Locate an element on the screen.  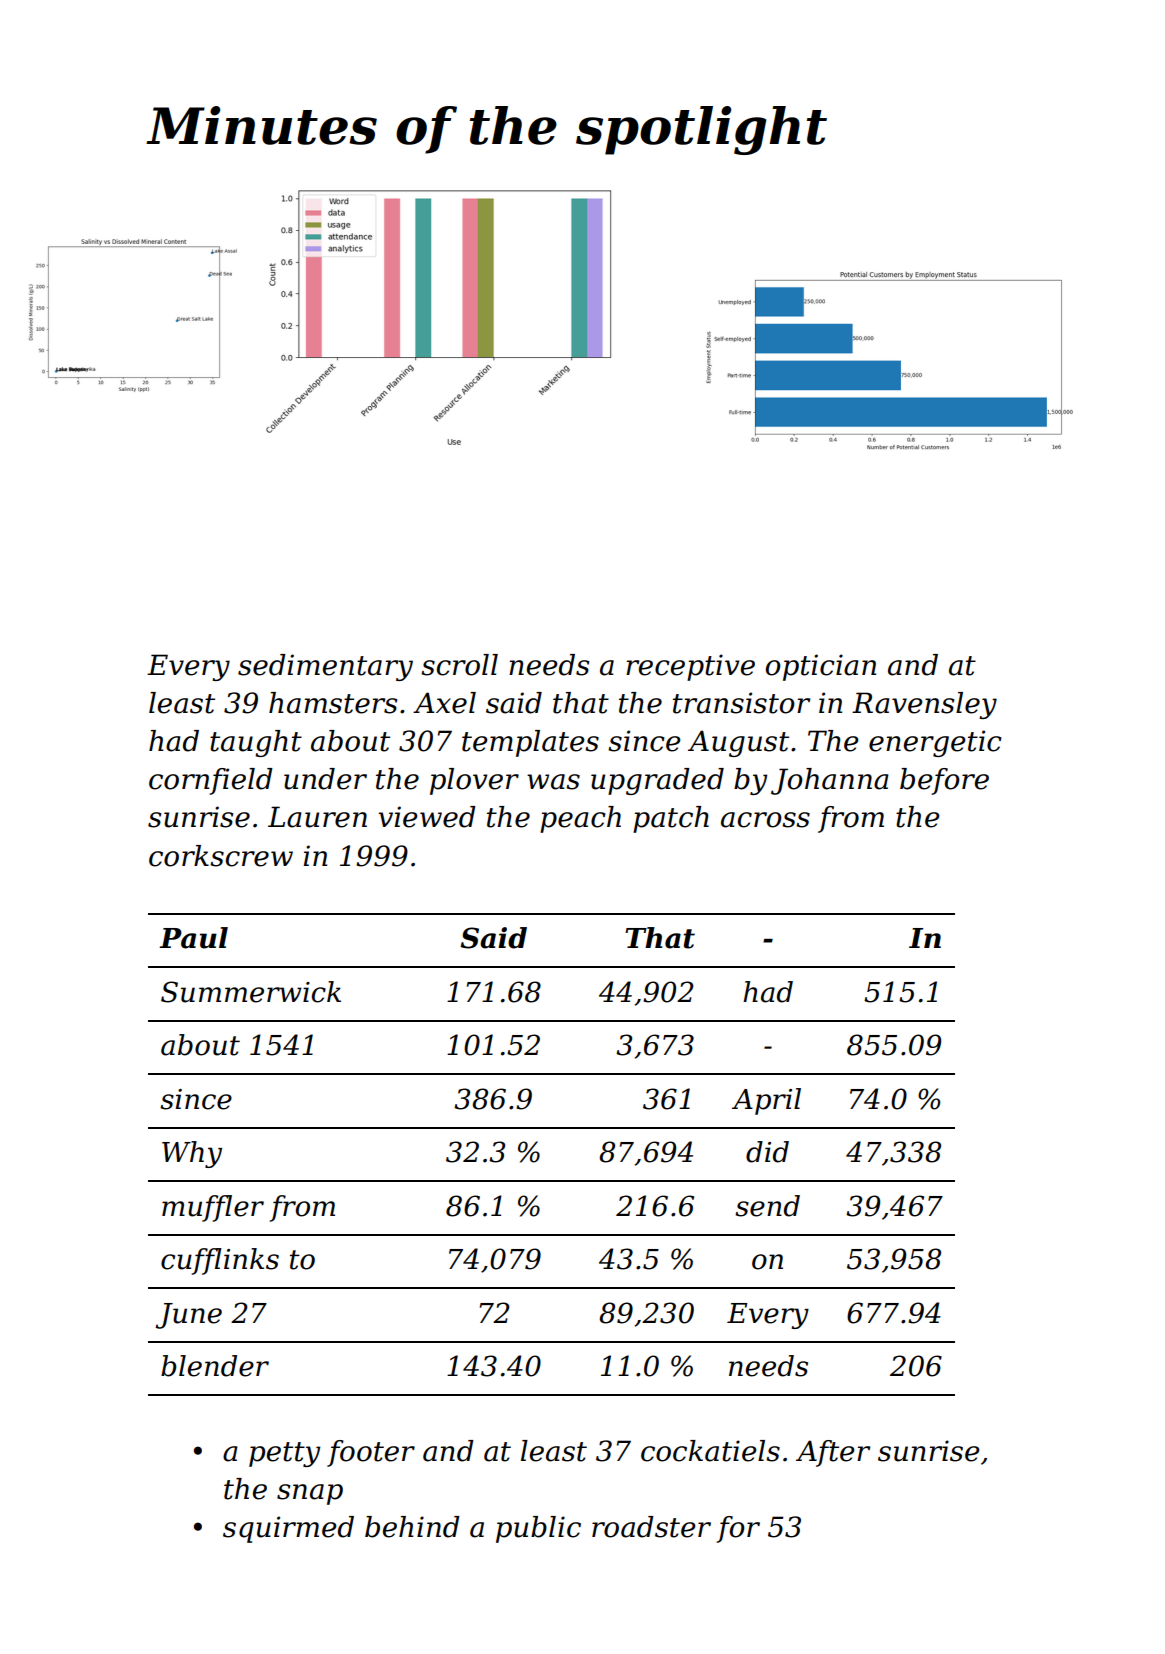
sedimentary is located at coordinates (325, 667).
